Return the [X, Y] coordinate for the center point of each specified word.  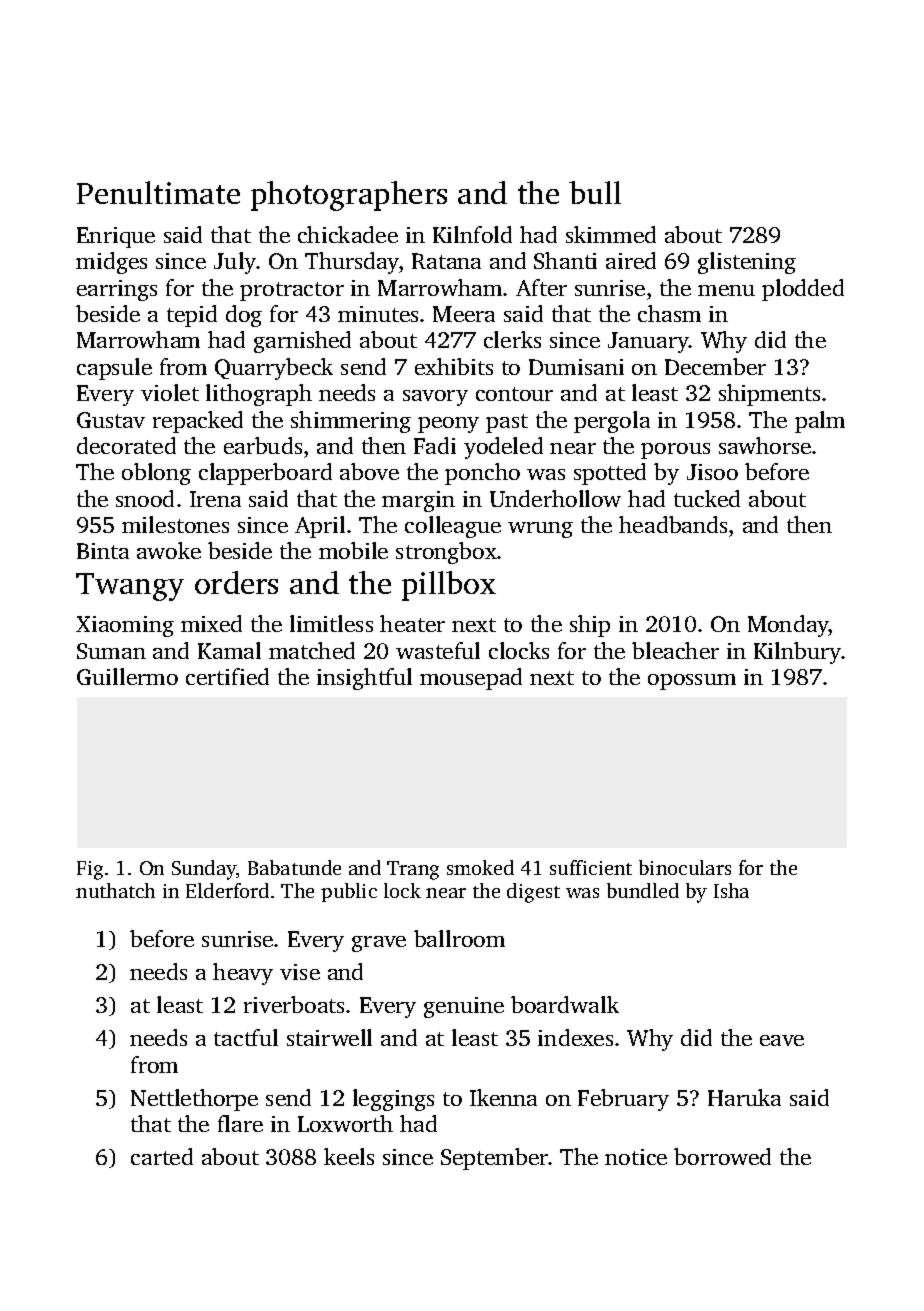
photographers [349, 196]
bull [595, 192]
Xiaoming [125, 626]
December [715, 366]
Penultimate [158, 192]
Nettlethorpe [194, 1100]
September [494, 1159]
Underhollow [555, 498]
